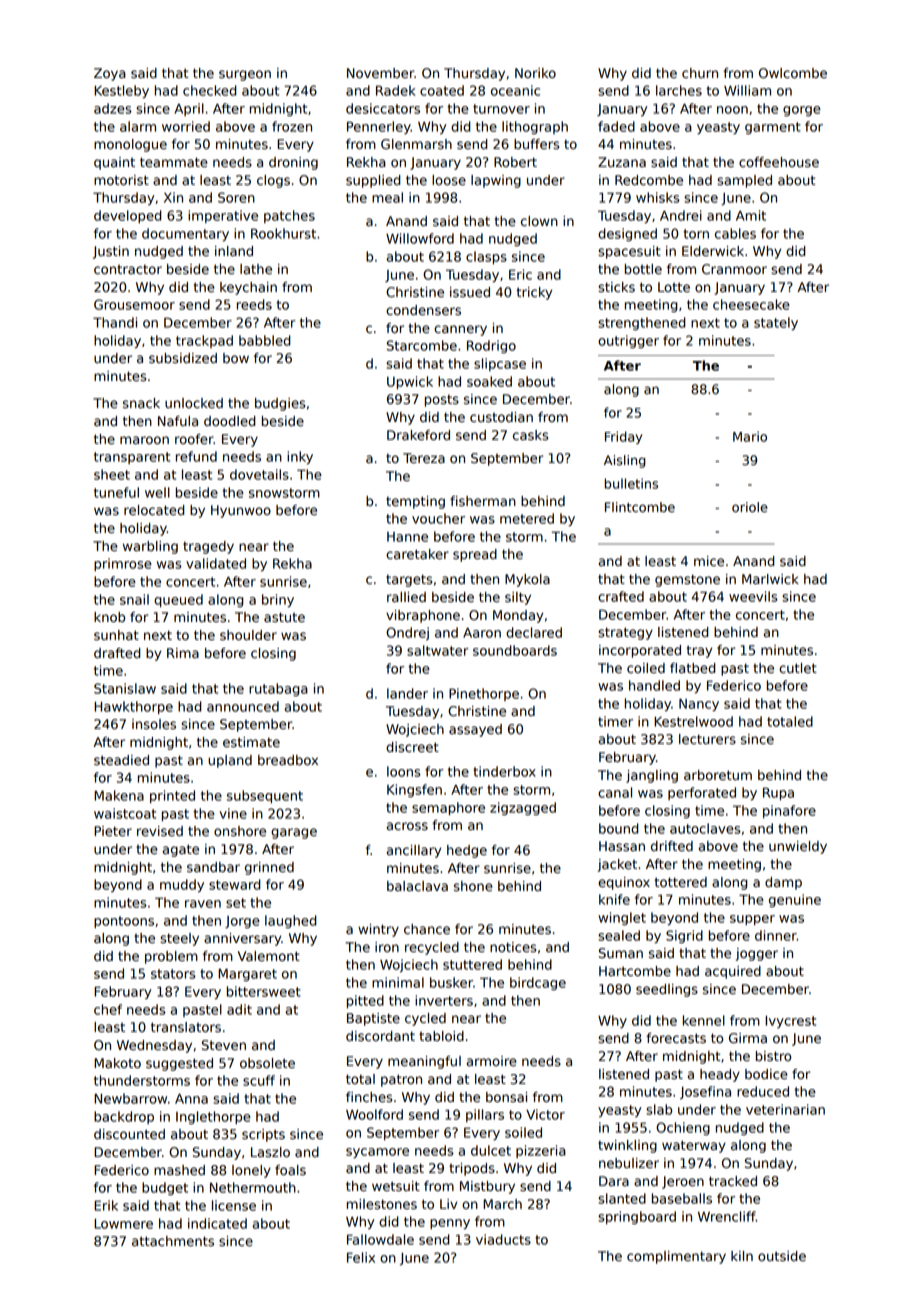 Image resolution: width=924 pixels, height=1308 pixels. I want to click on pontoons, so click(124, 922).
